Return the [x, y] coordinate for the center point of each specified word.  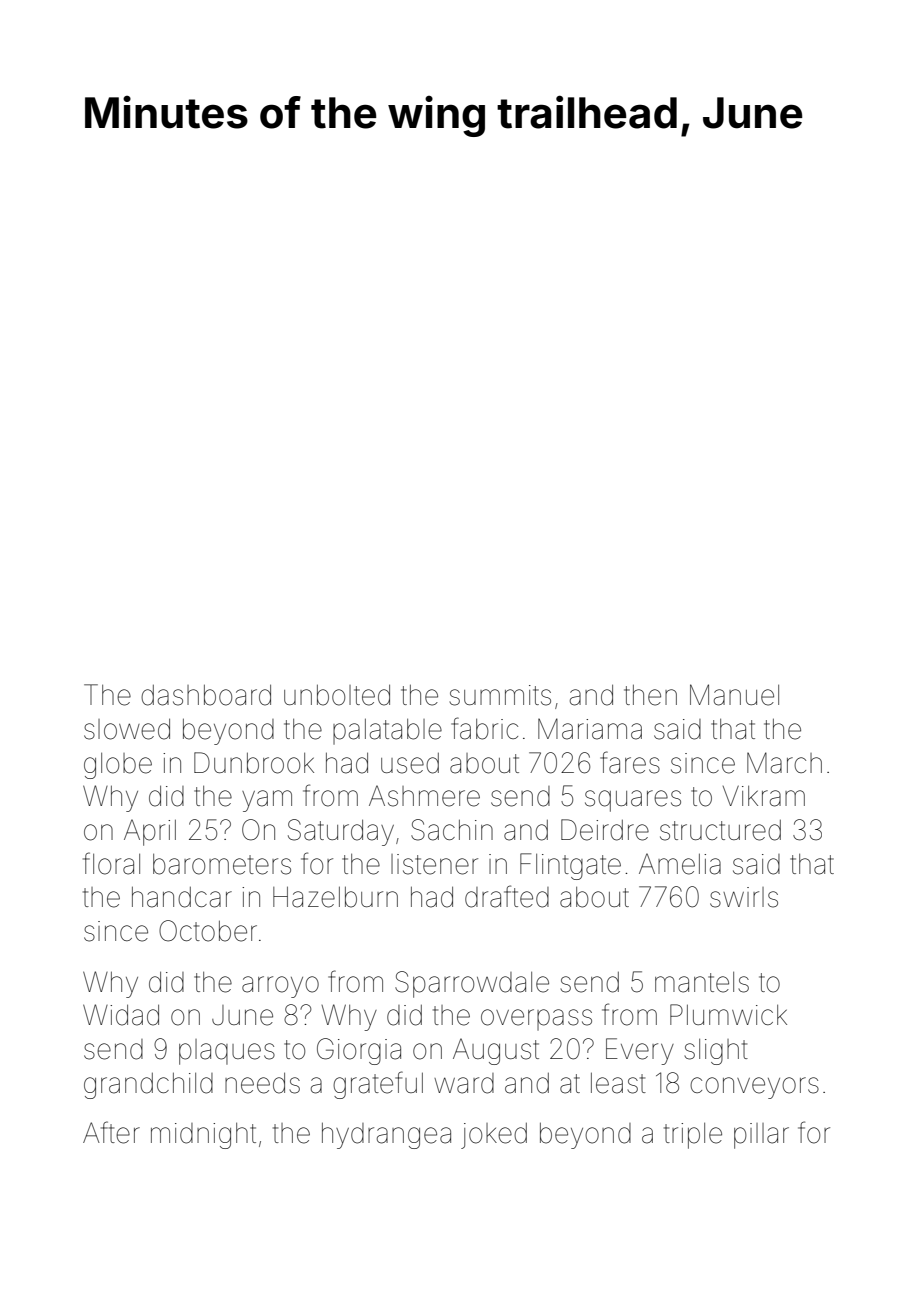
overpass [536, 1020]
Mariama [590, 729]
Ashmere [424, 796]
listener [434, 864]
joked [494, 1136]
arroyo [280, 987]
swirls [744, 897]
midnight [203, 1136]
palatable [387, 732]
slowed [127, 729]
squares [633, 801]
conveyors [754, 1088]
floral [111, 863]
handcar [182, 897]
